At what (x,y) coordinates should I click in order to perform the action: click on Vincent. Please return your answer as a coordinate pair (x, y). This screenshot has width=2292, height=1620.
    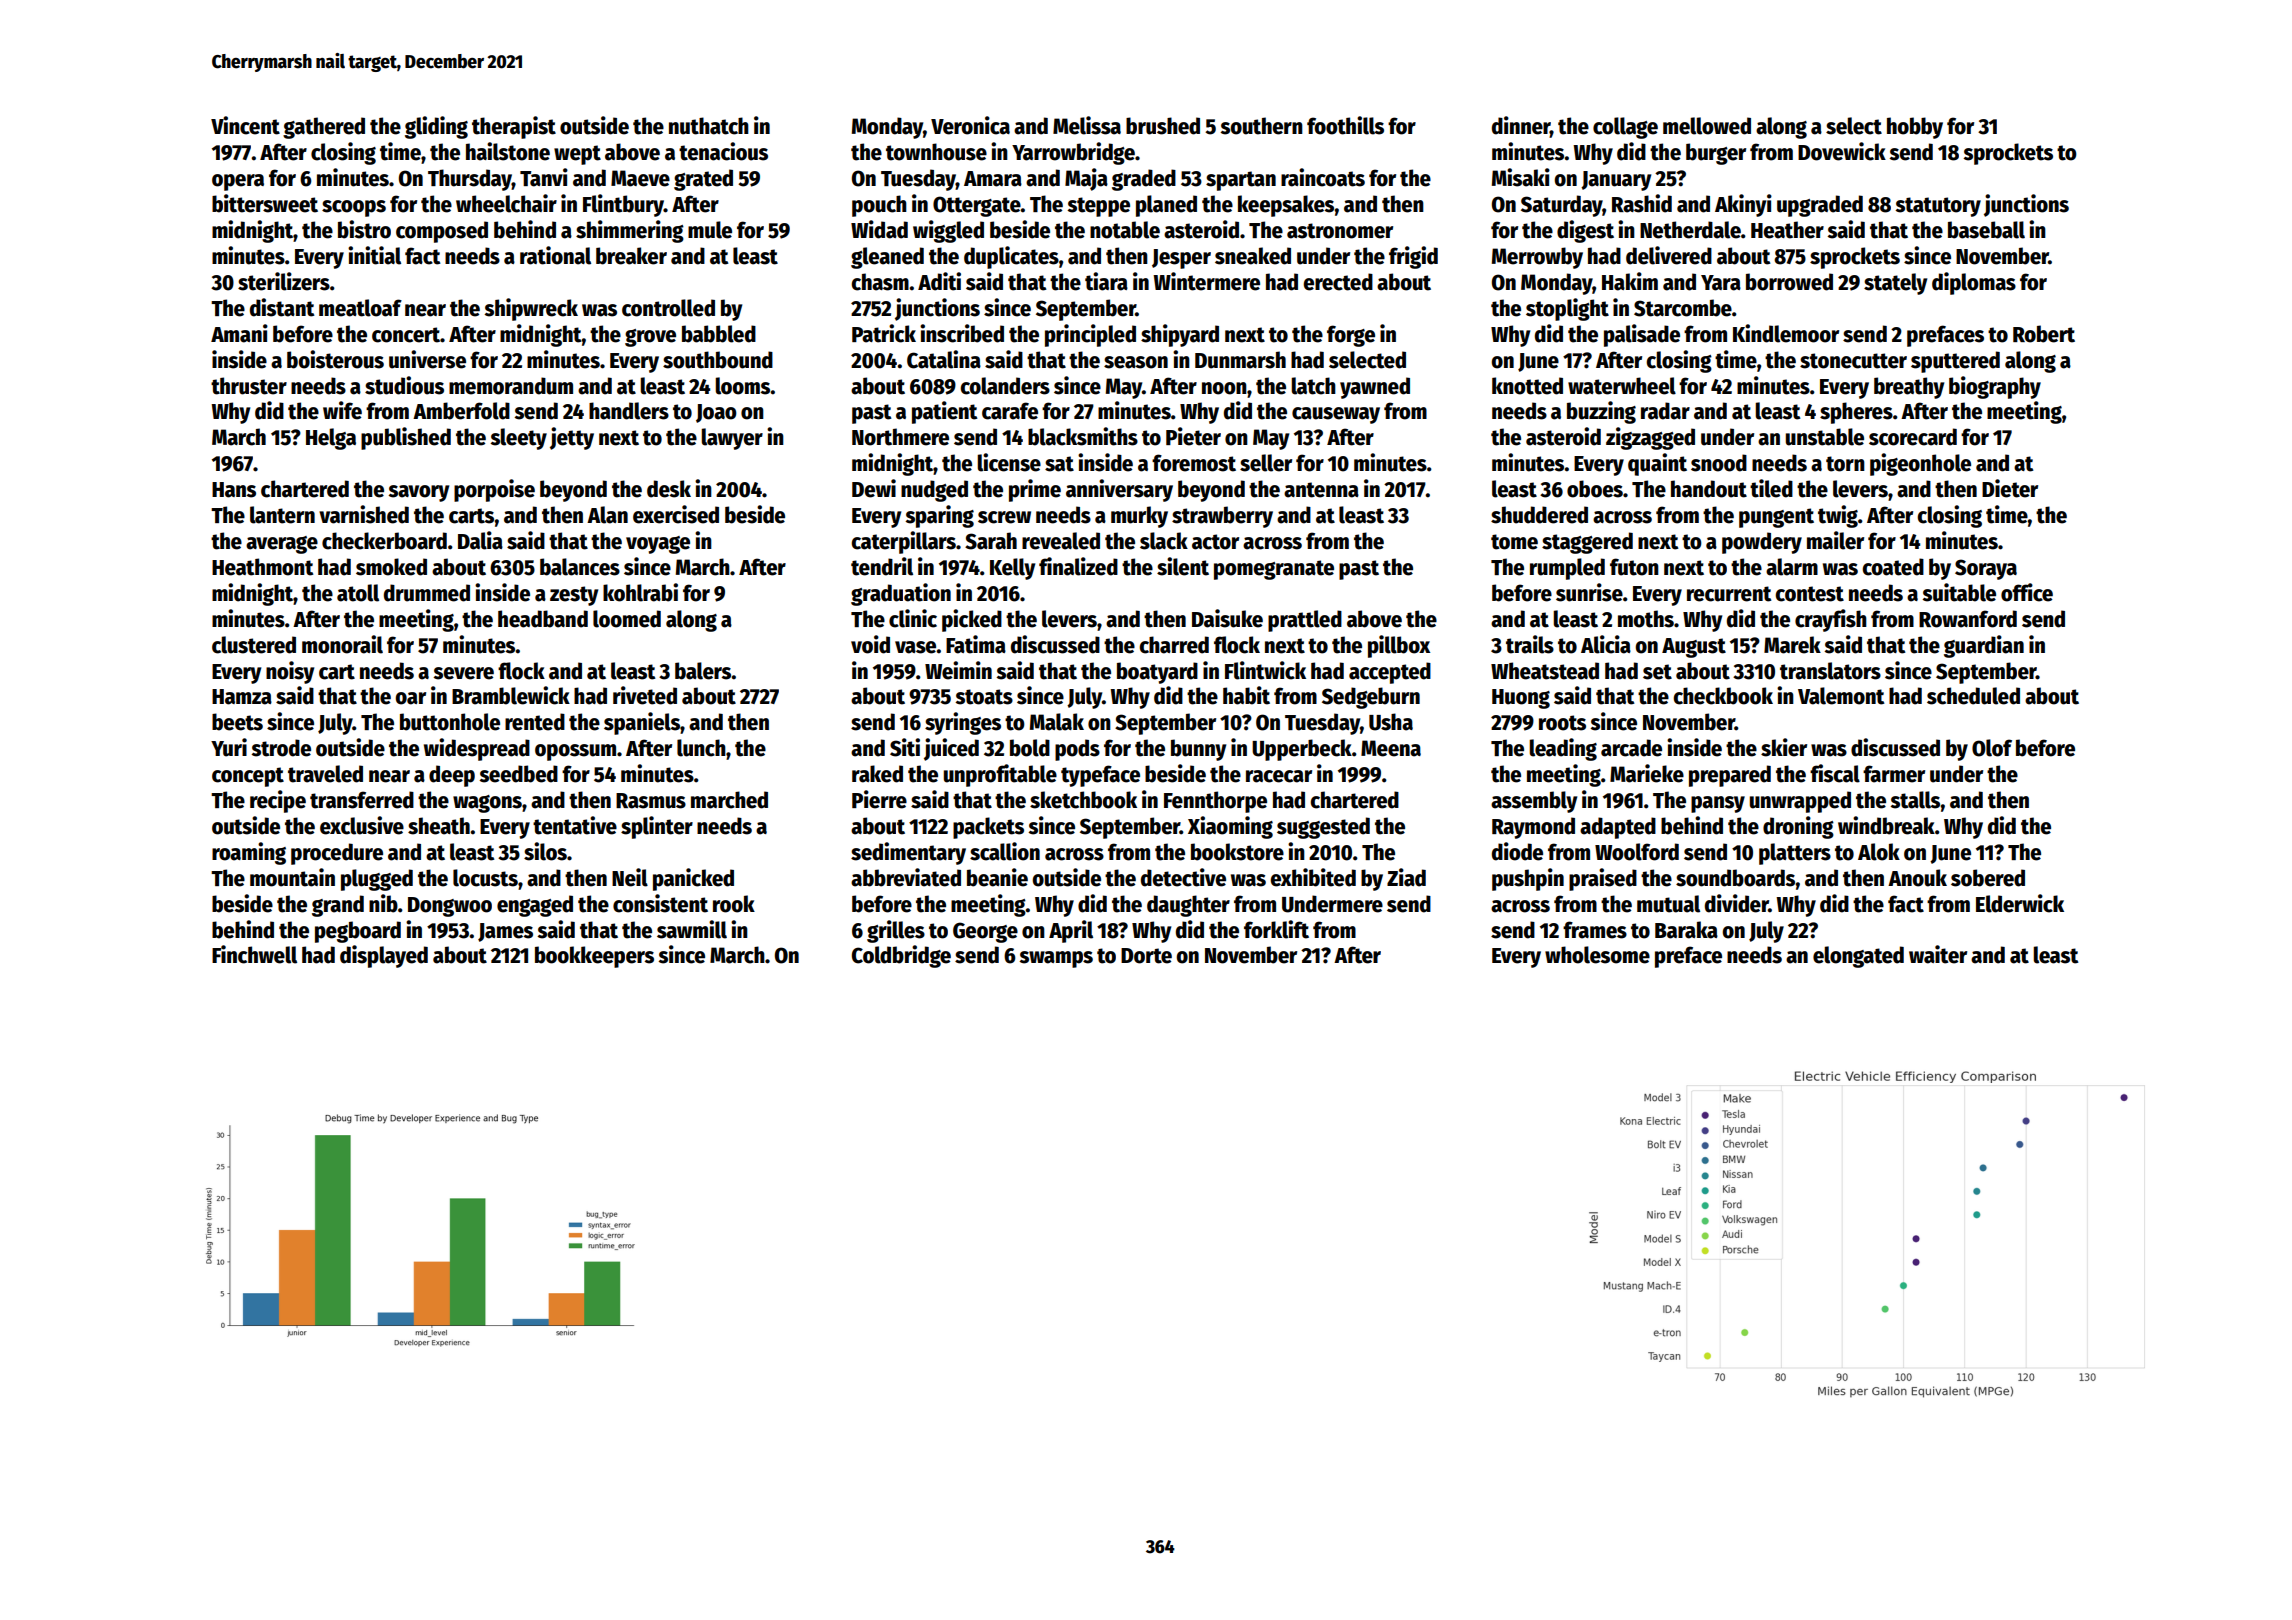
    Looking at the image, I should click on (245, 125).
